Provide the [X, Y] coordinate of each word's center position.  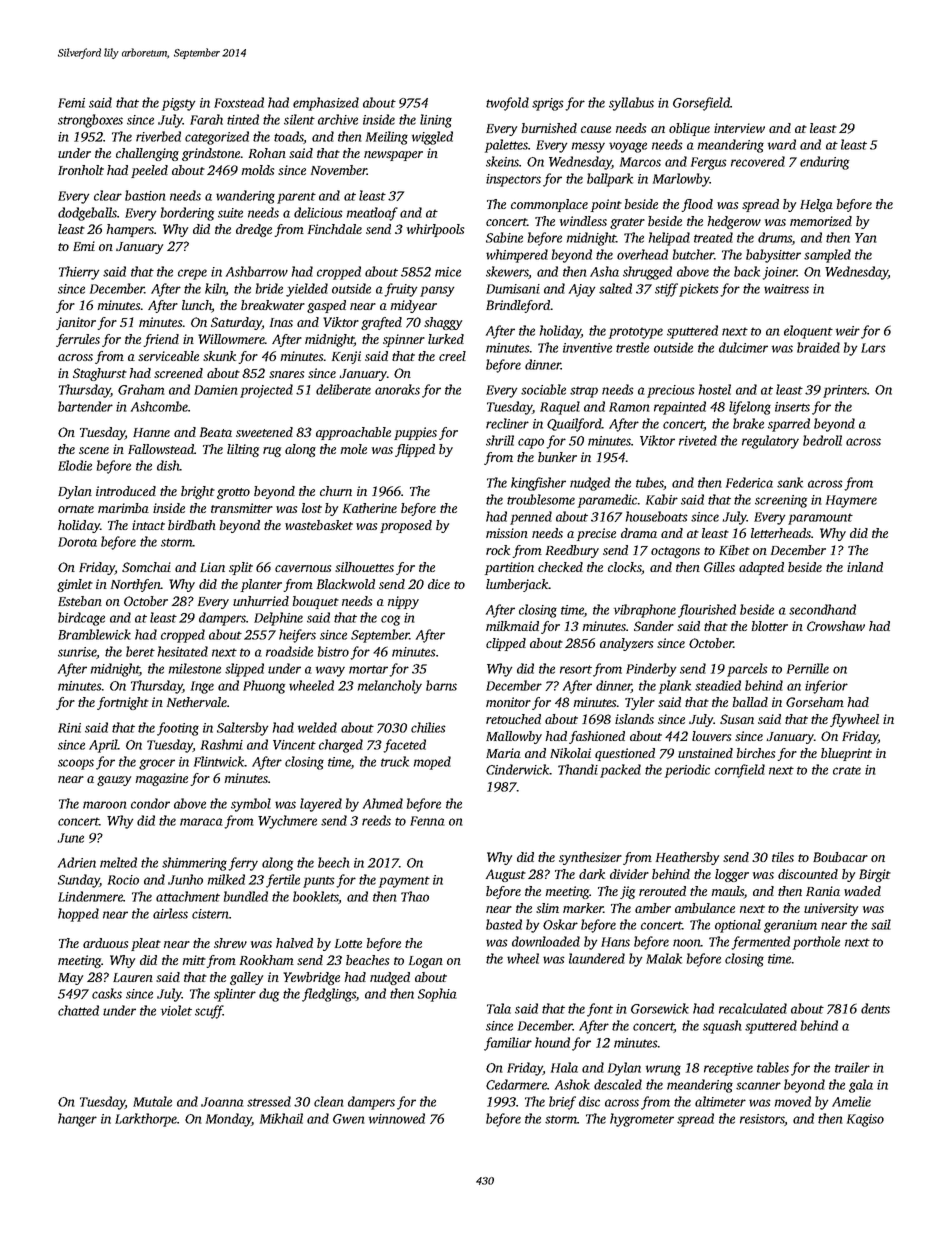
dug [269, 995]
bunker [557, 457]
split [241, 568]
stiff [666, 290]
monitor [508, 702]
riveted [698, 440]
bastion [145, 195]
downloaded [546, 941]
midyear [413, 306]
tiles [783, 857]
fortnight [123, 703]
